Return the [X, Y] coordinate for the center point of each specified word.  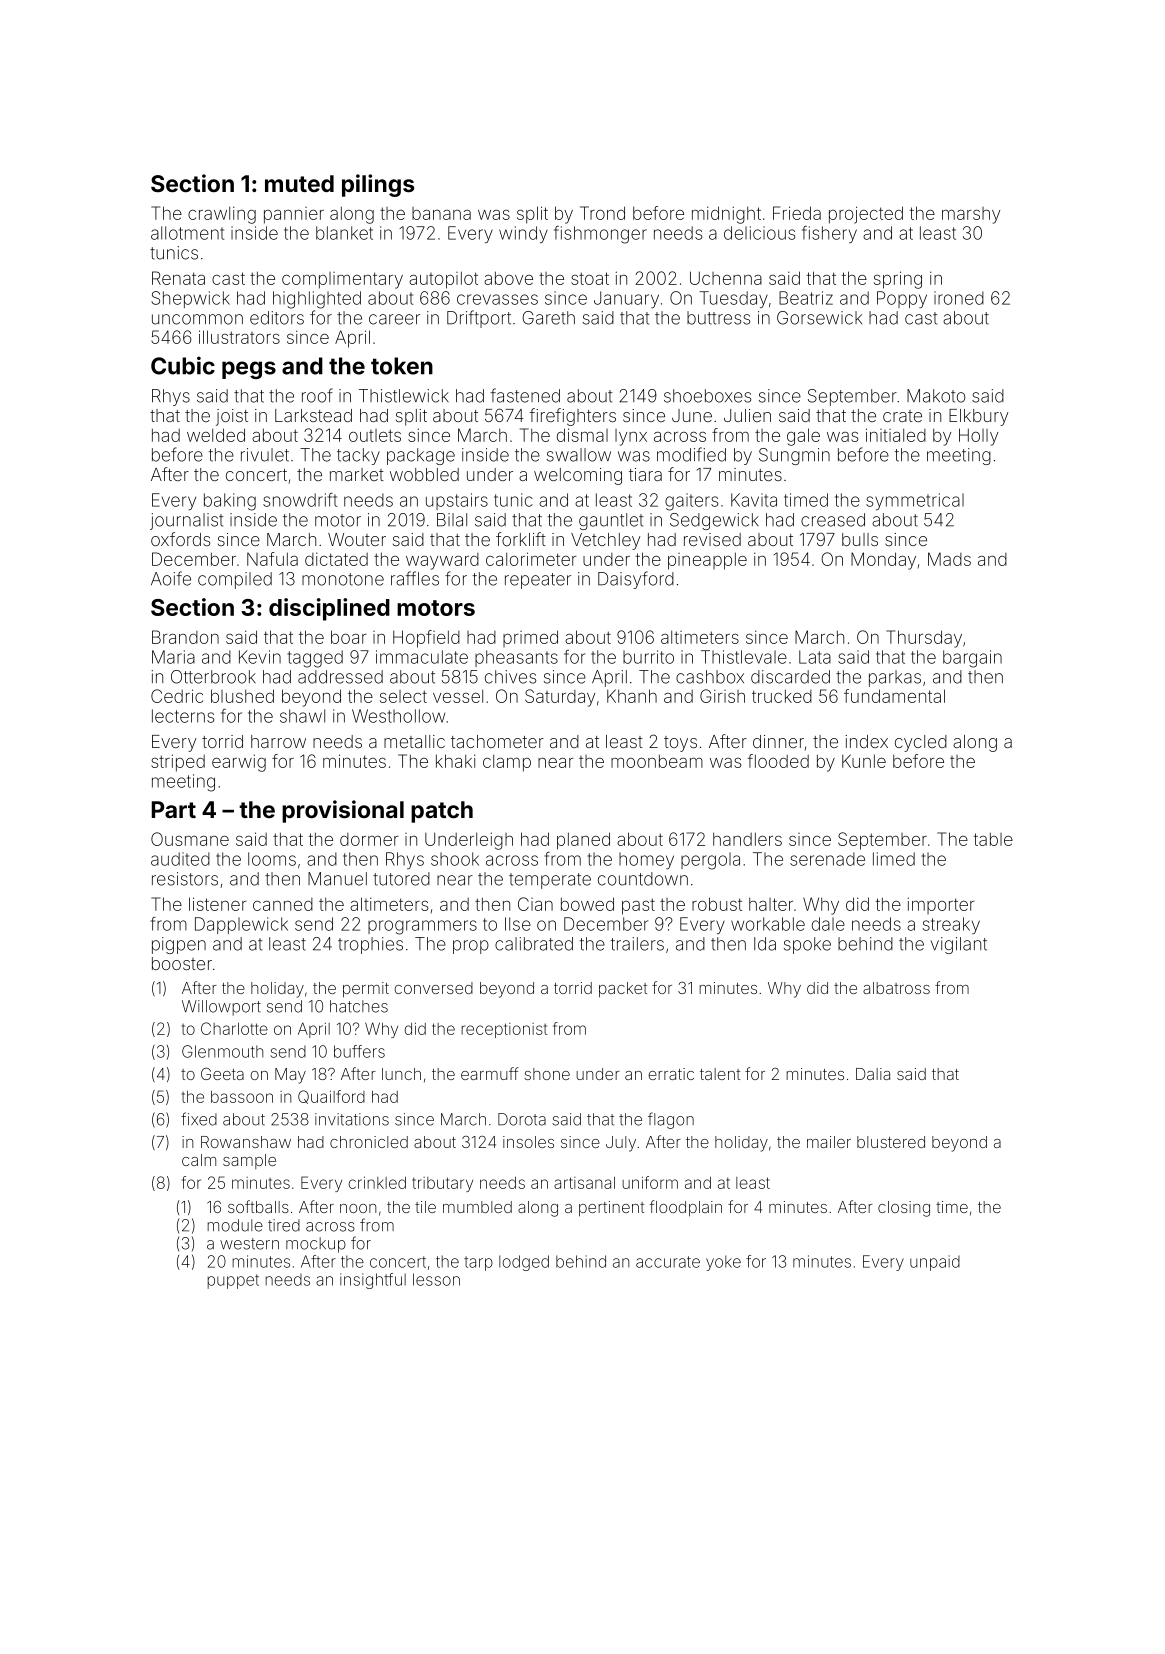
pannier [294, 215]
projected [866, 215]
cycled [921, 743]
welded [216, 435]
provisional [343, 811]
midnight [726, 215]
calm [199, 1160]
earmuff [490, 1073]
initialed [896, 435]
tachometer [497, 741]
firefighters [572, 417]
